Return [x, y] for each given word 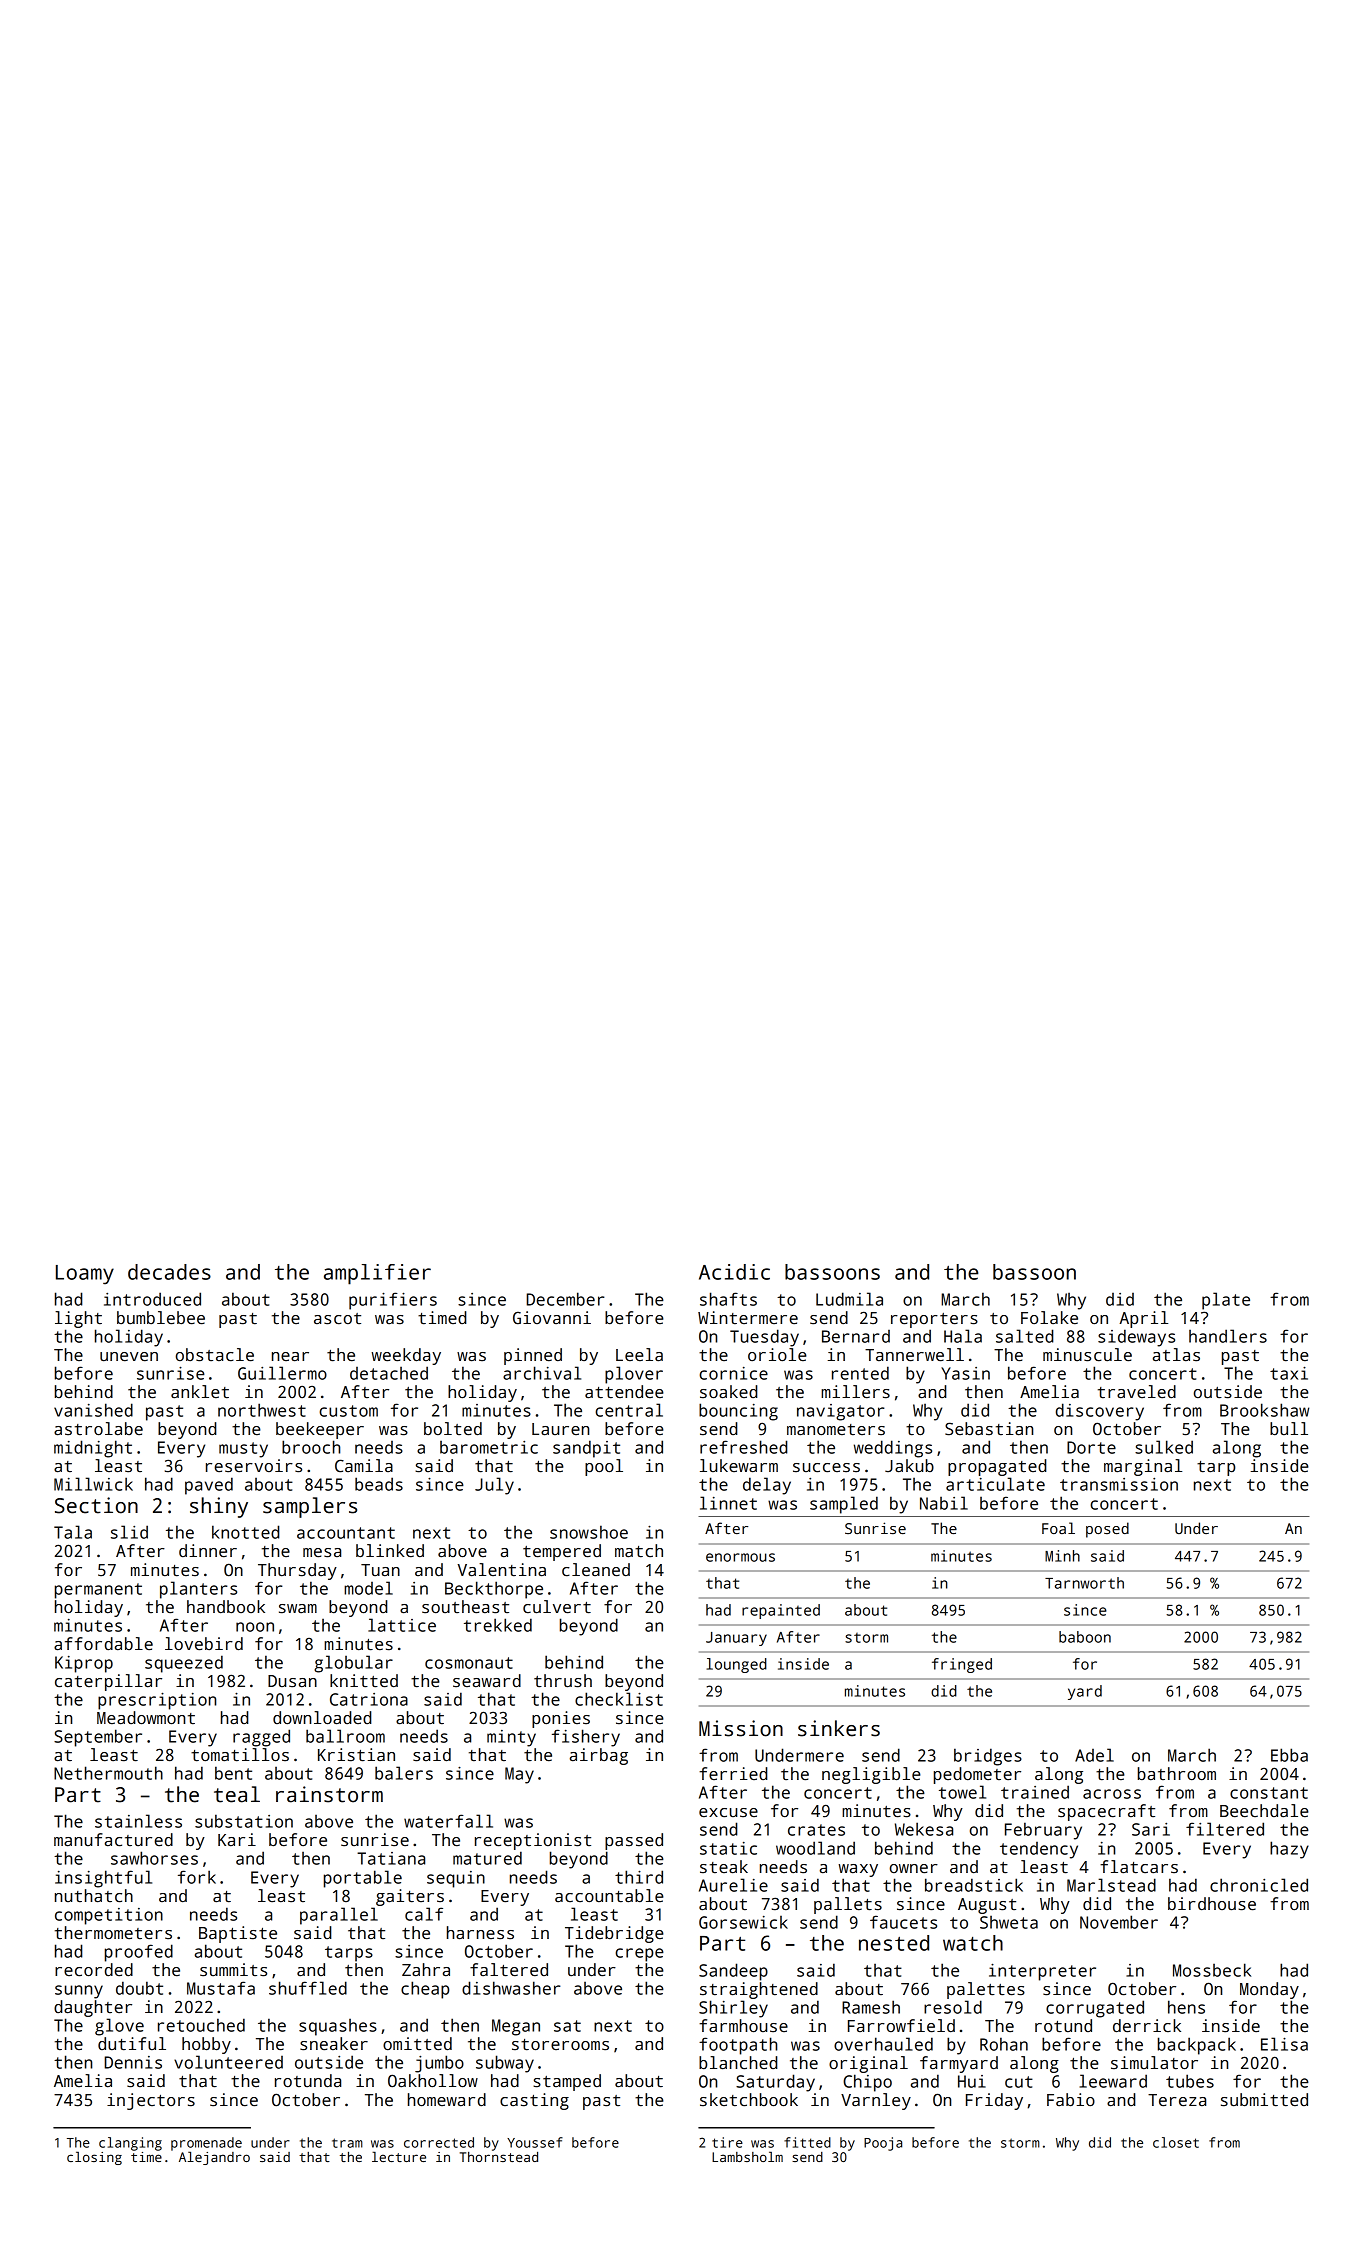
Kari [237, 1840]
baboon [1085, 1637]
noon [255, 1627]
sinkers [839, 1728]
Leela [639, 1355]
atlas [1176, 1355]
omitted [417, 2044]
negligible [871, 1775]
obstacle [215, 1355]
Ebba [1289, 1755]
